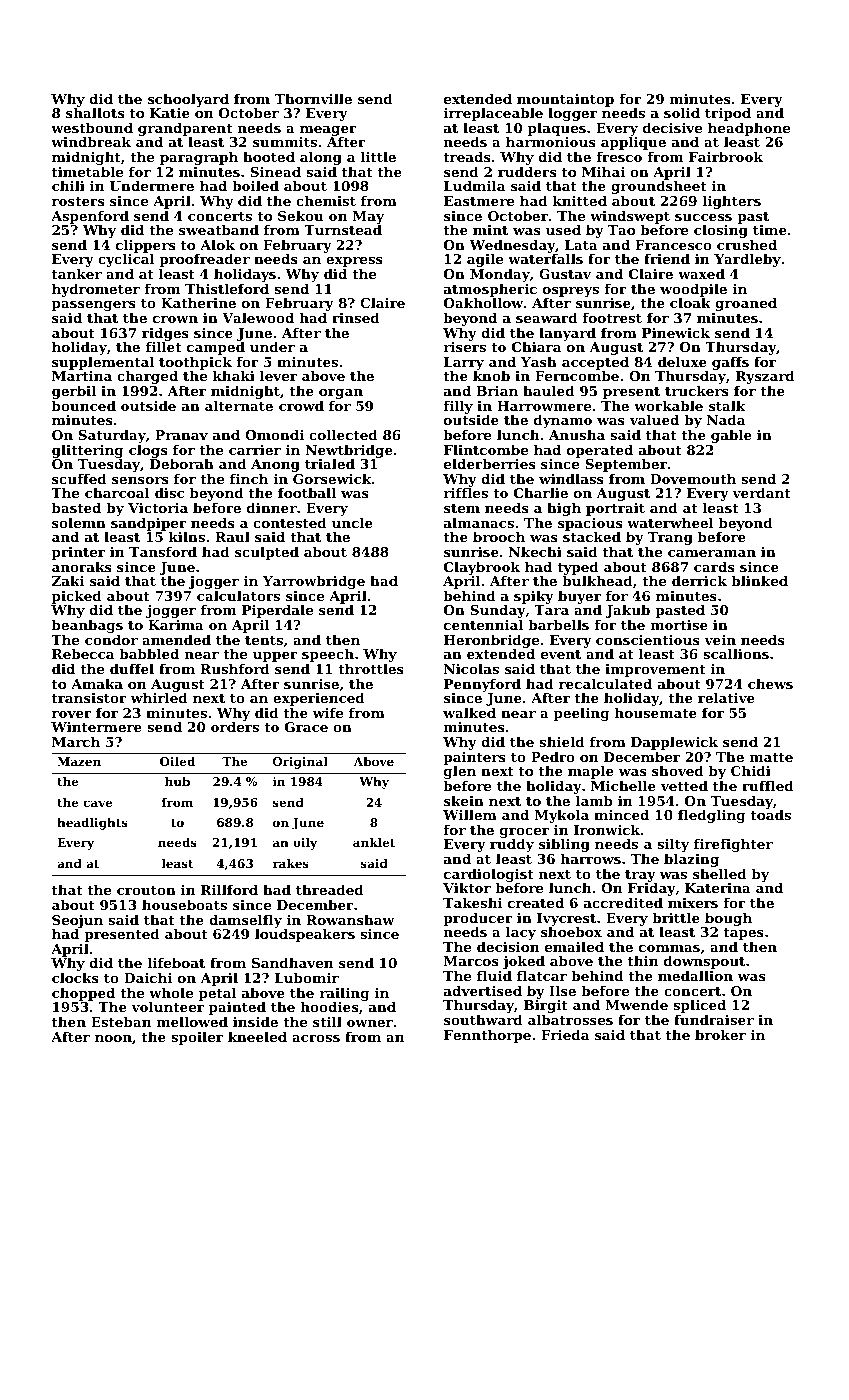 The height and width of the screenshot is (1400, 849). What do you see at coordinates (329, 1007) in the screenshot?
I see `hoodies` at bounding box center [329, 1007].
